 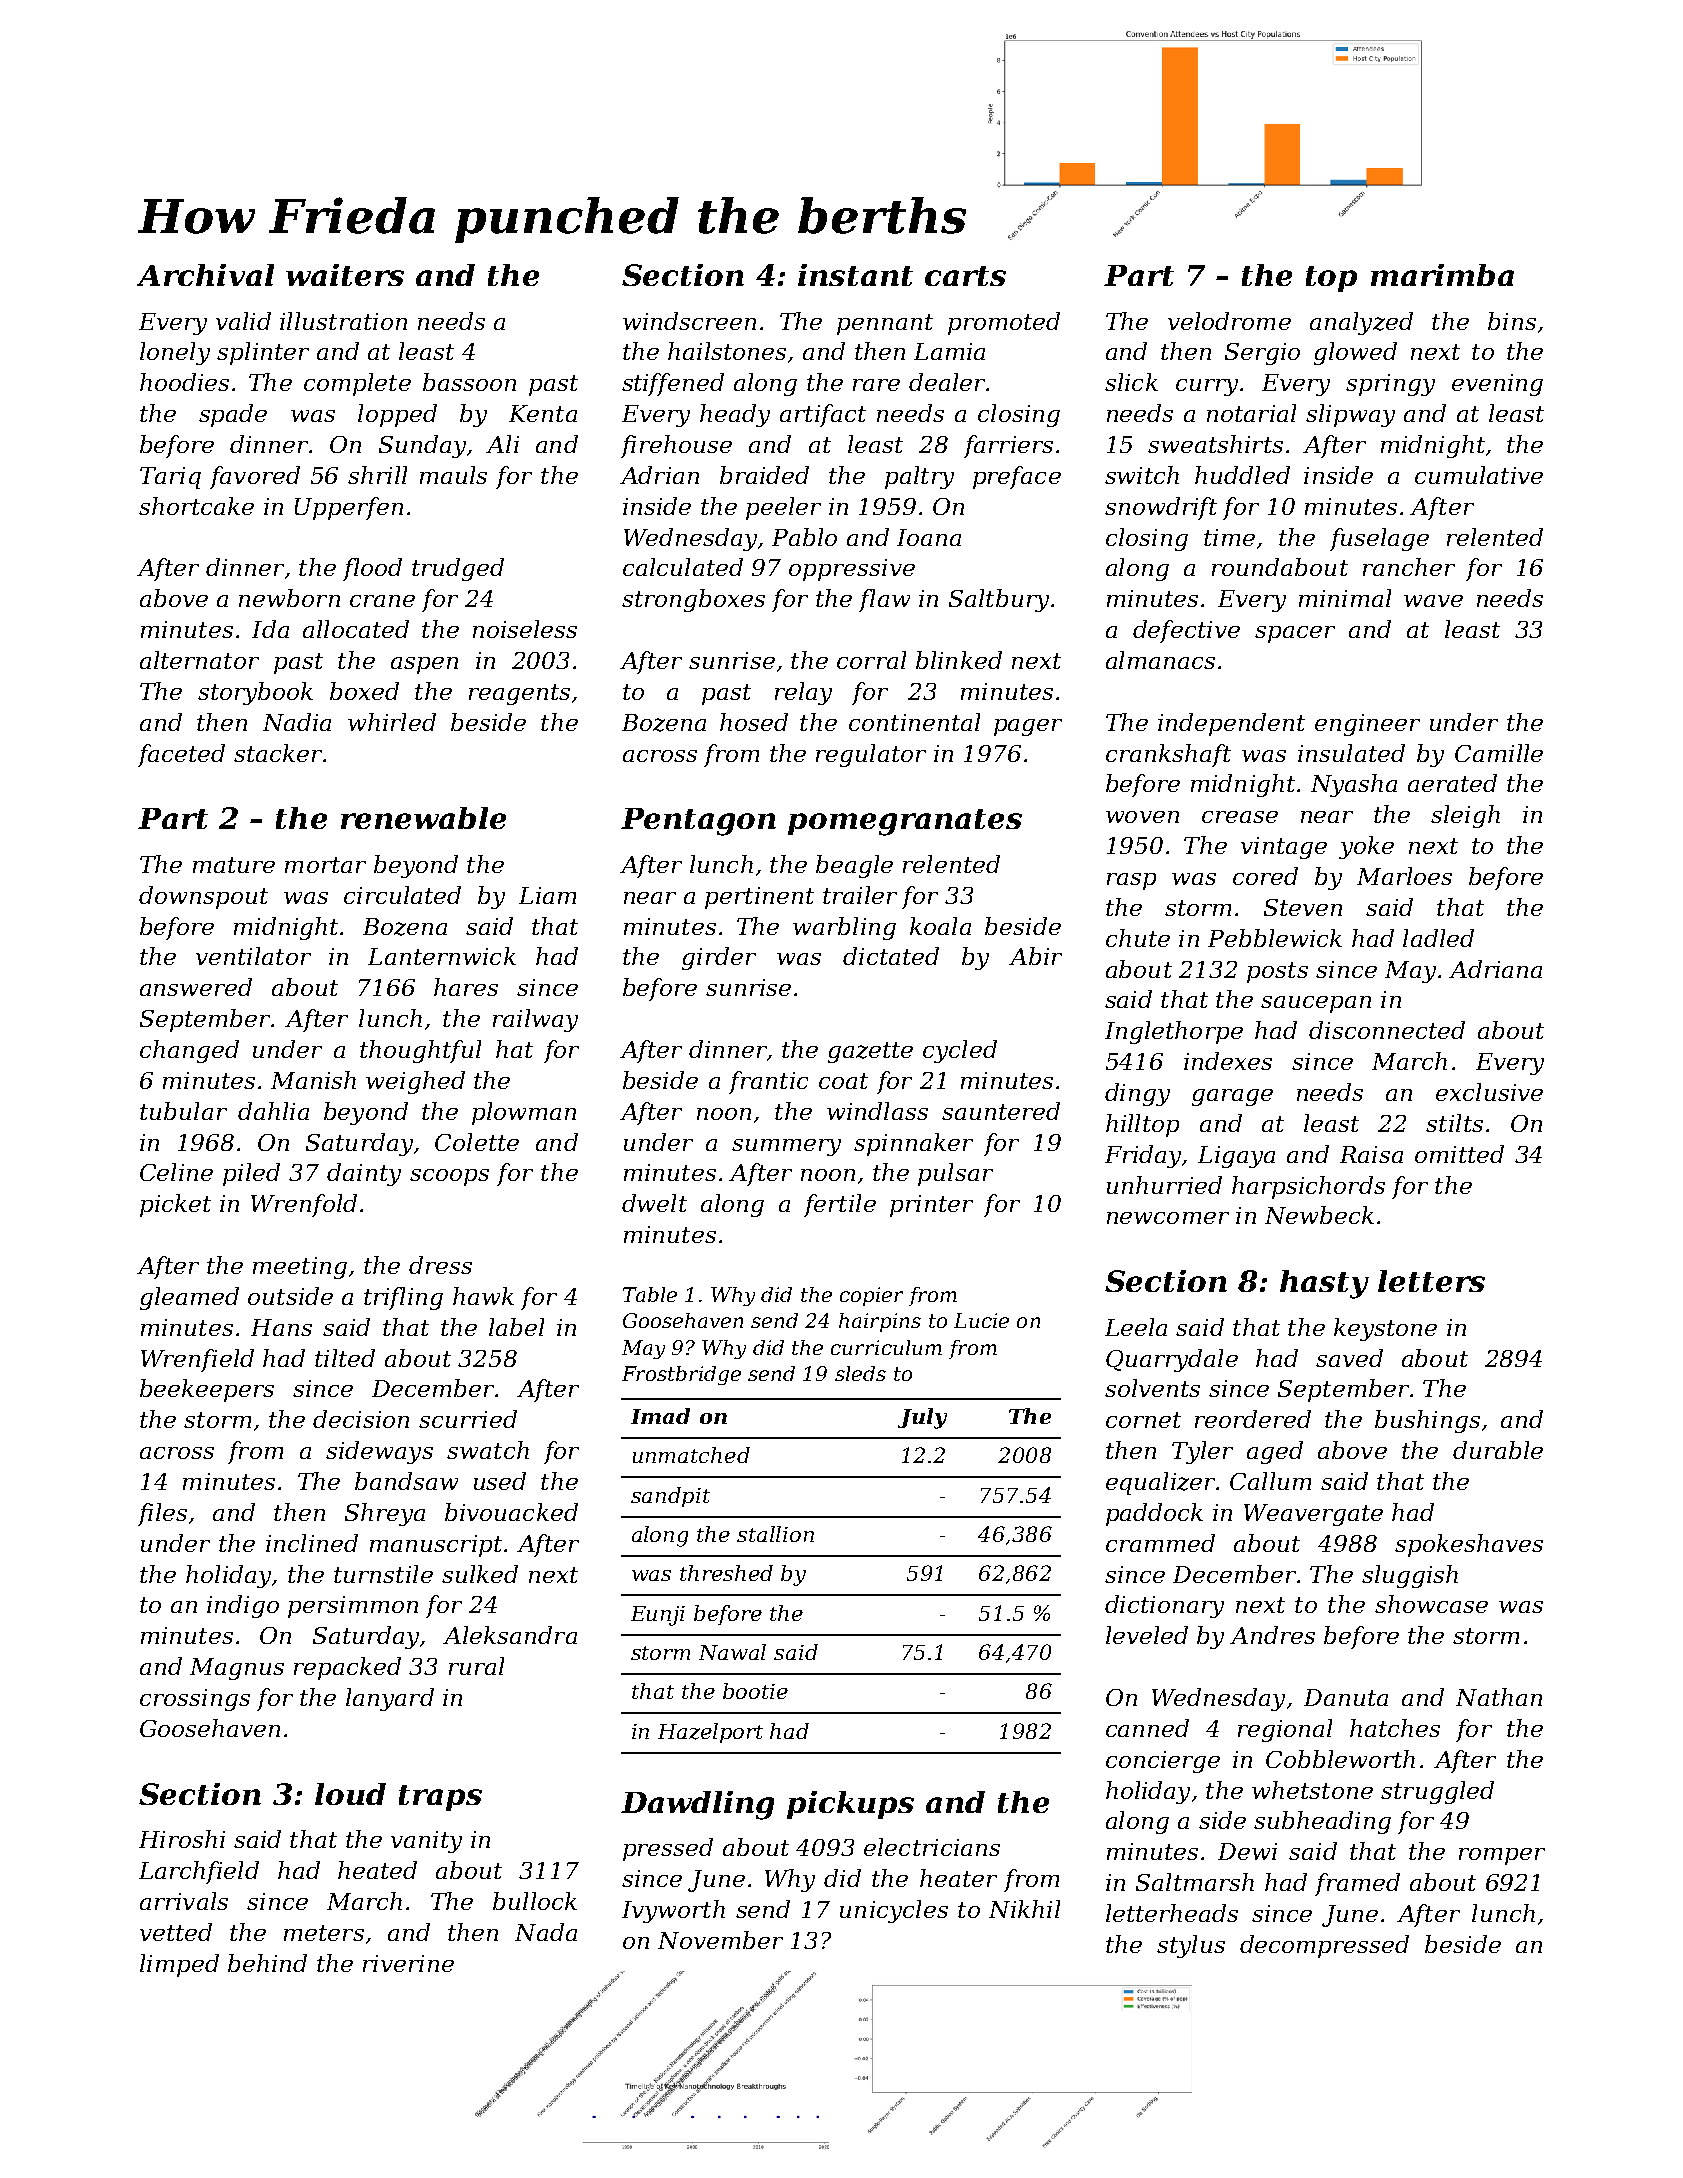 What do you see at coordinates (891, 956) in the screenshot?
I see `dictated` at bounding box center [891, 956].
